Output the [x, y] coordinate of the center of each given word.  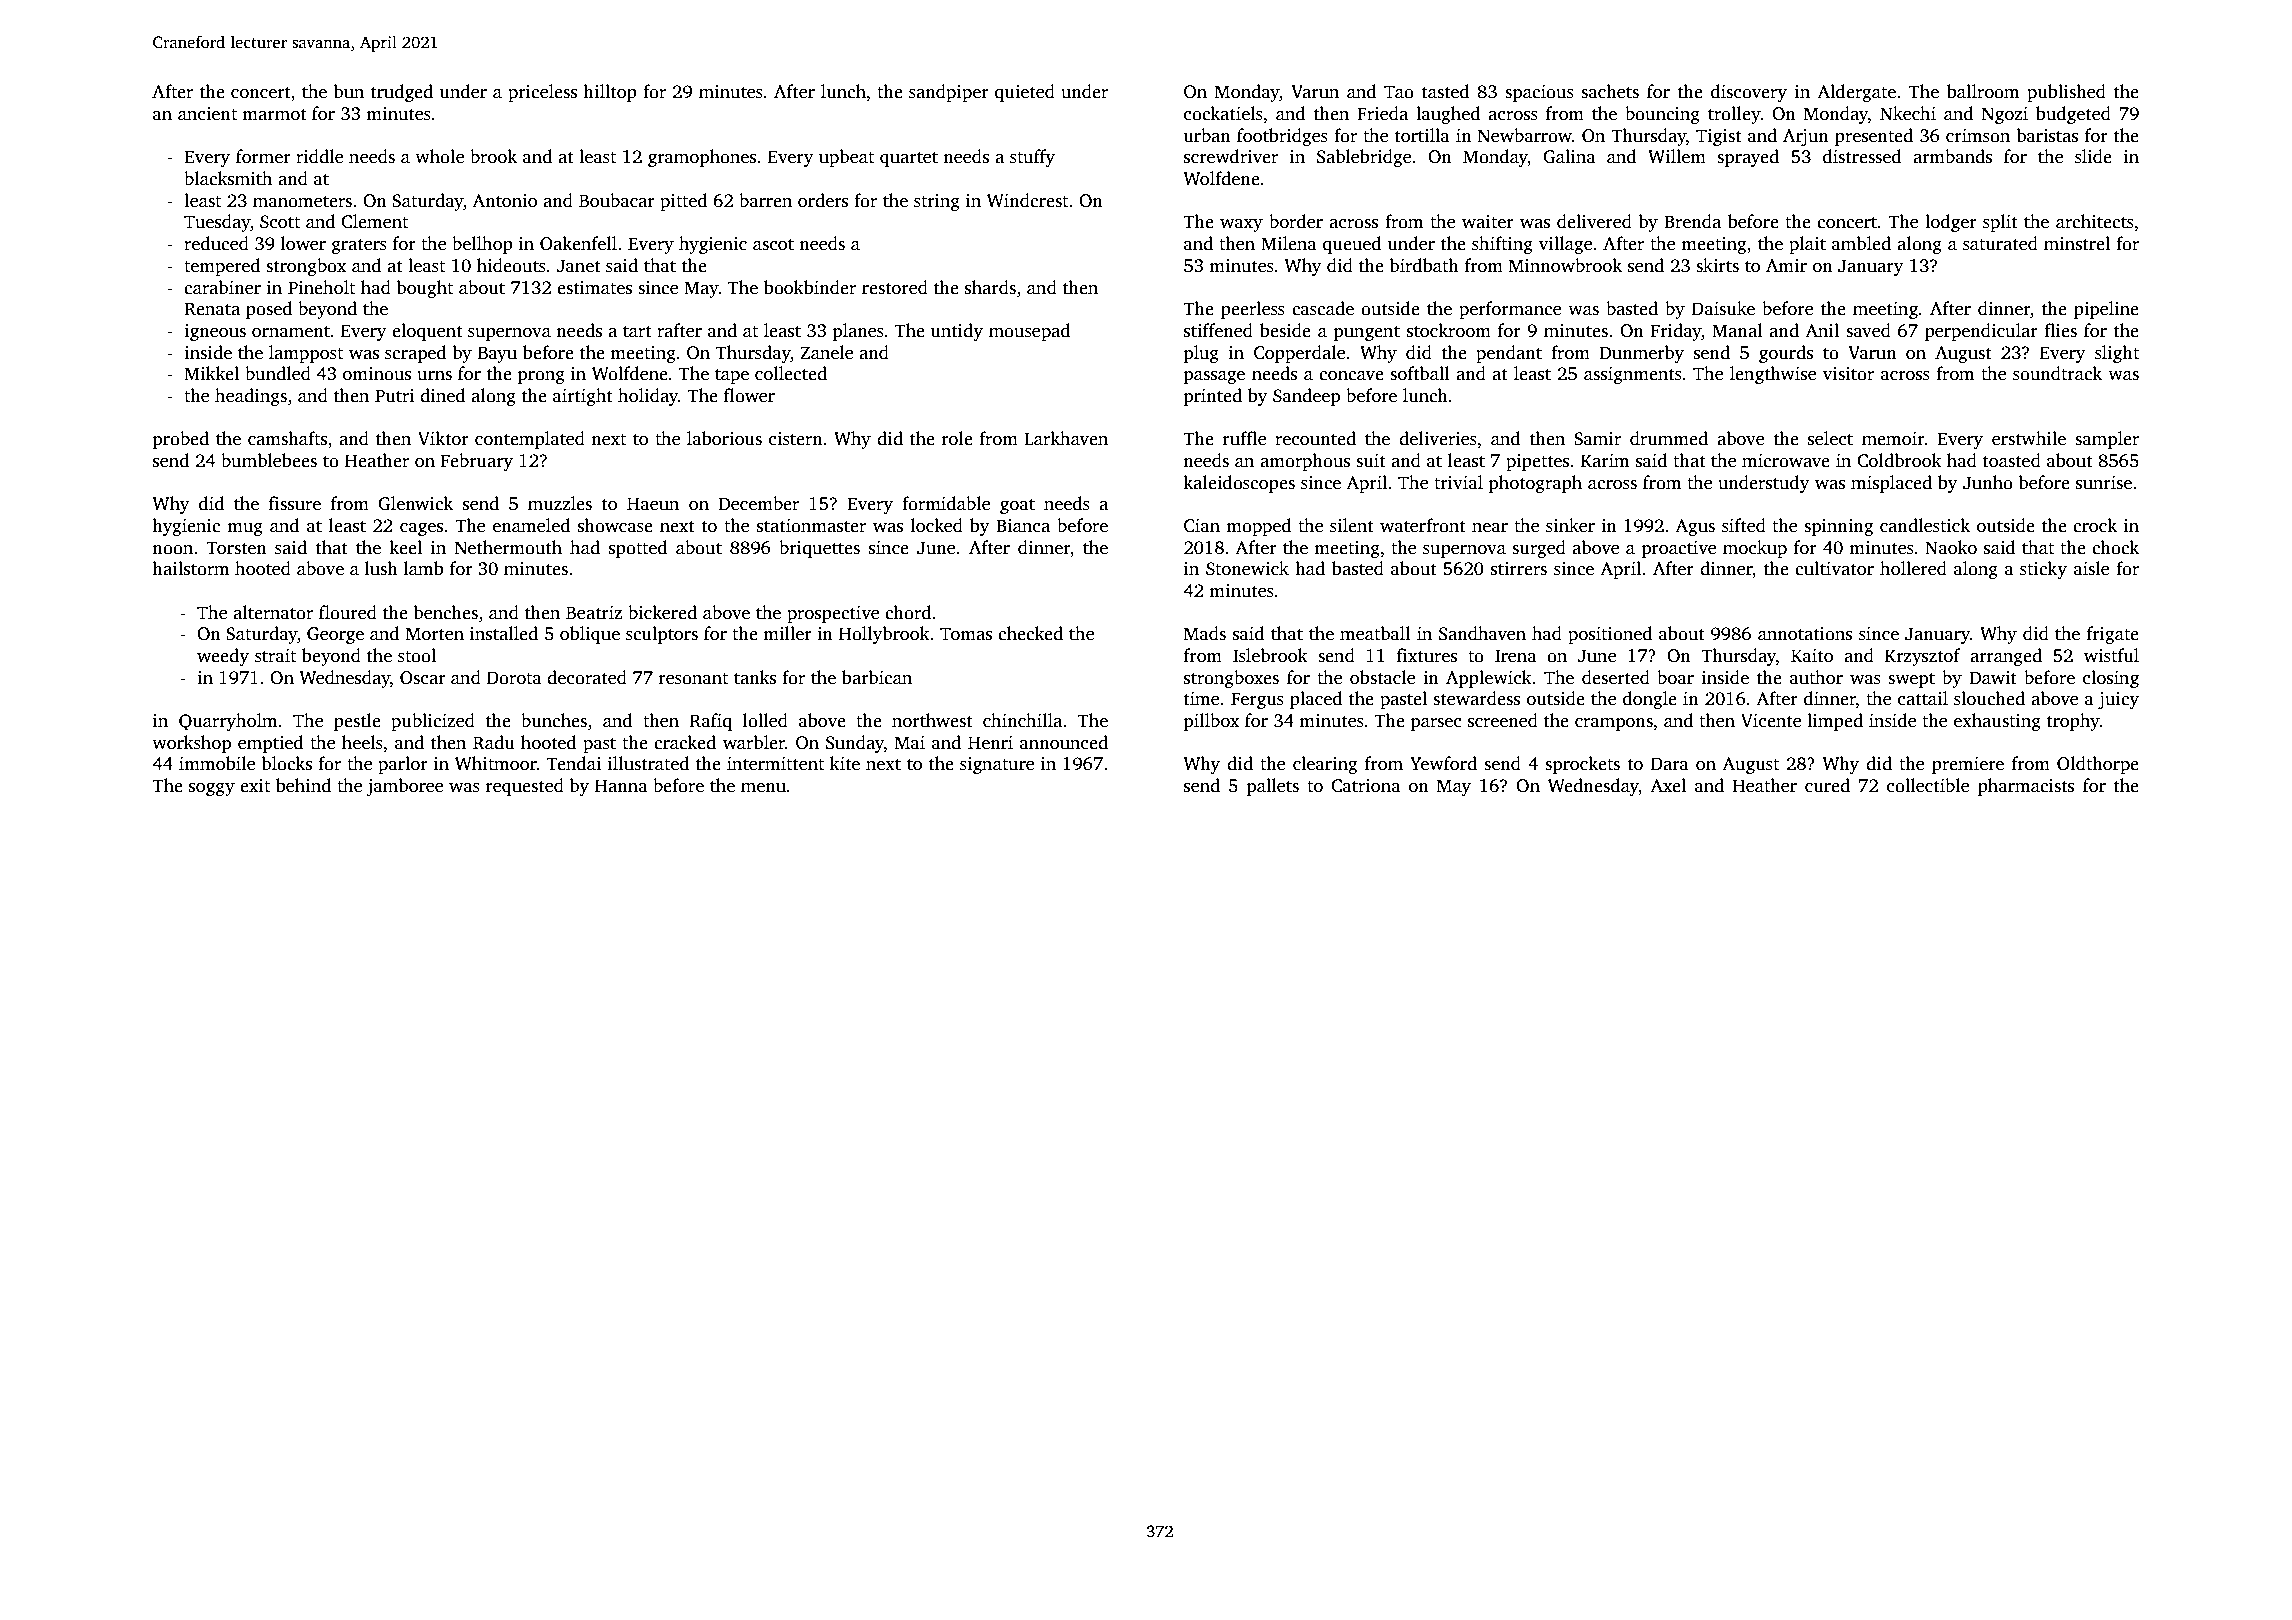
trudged [402, 93]
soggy [212, 789]
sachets [1610, 91]
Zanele [826, 352]
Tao [1399, 92]
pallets [1273, 787]
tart [637, 332]
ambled [1861, 243]
